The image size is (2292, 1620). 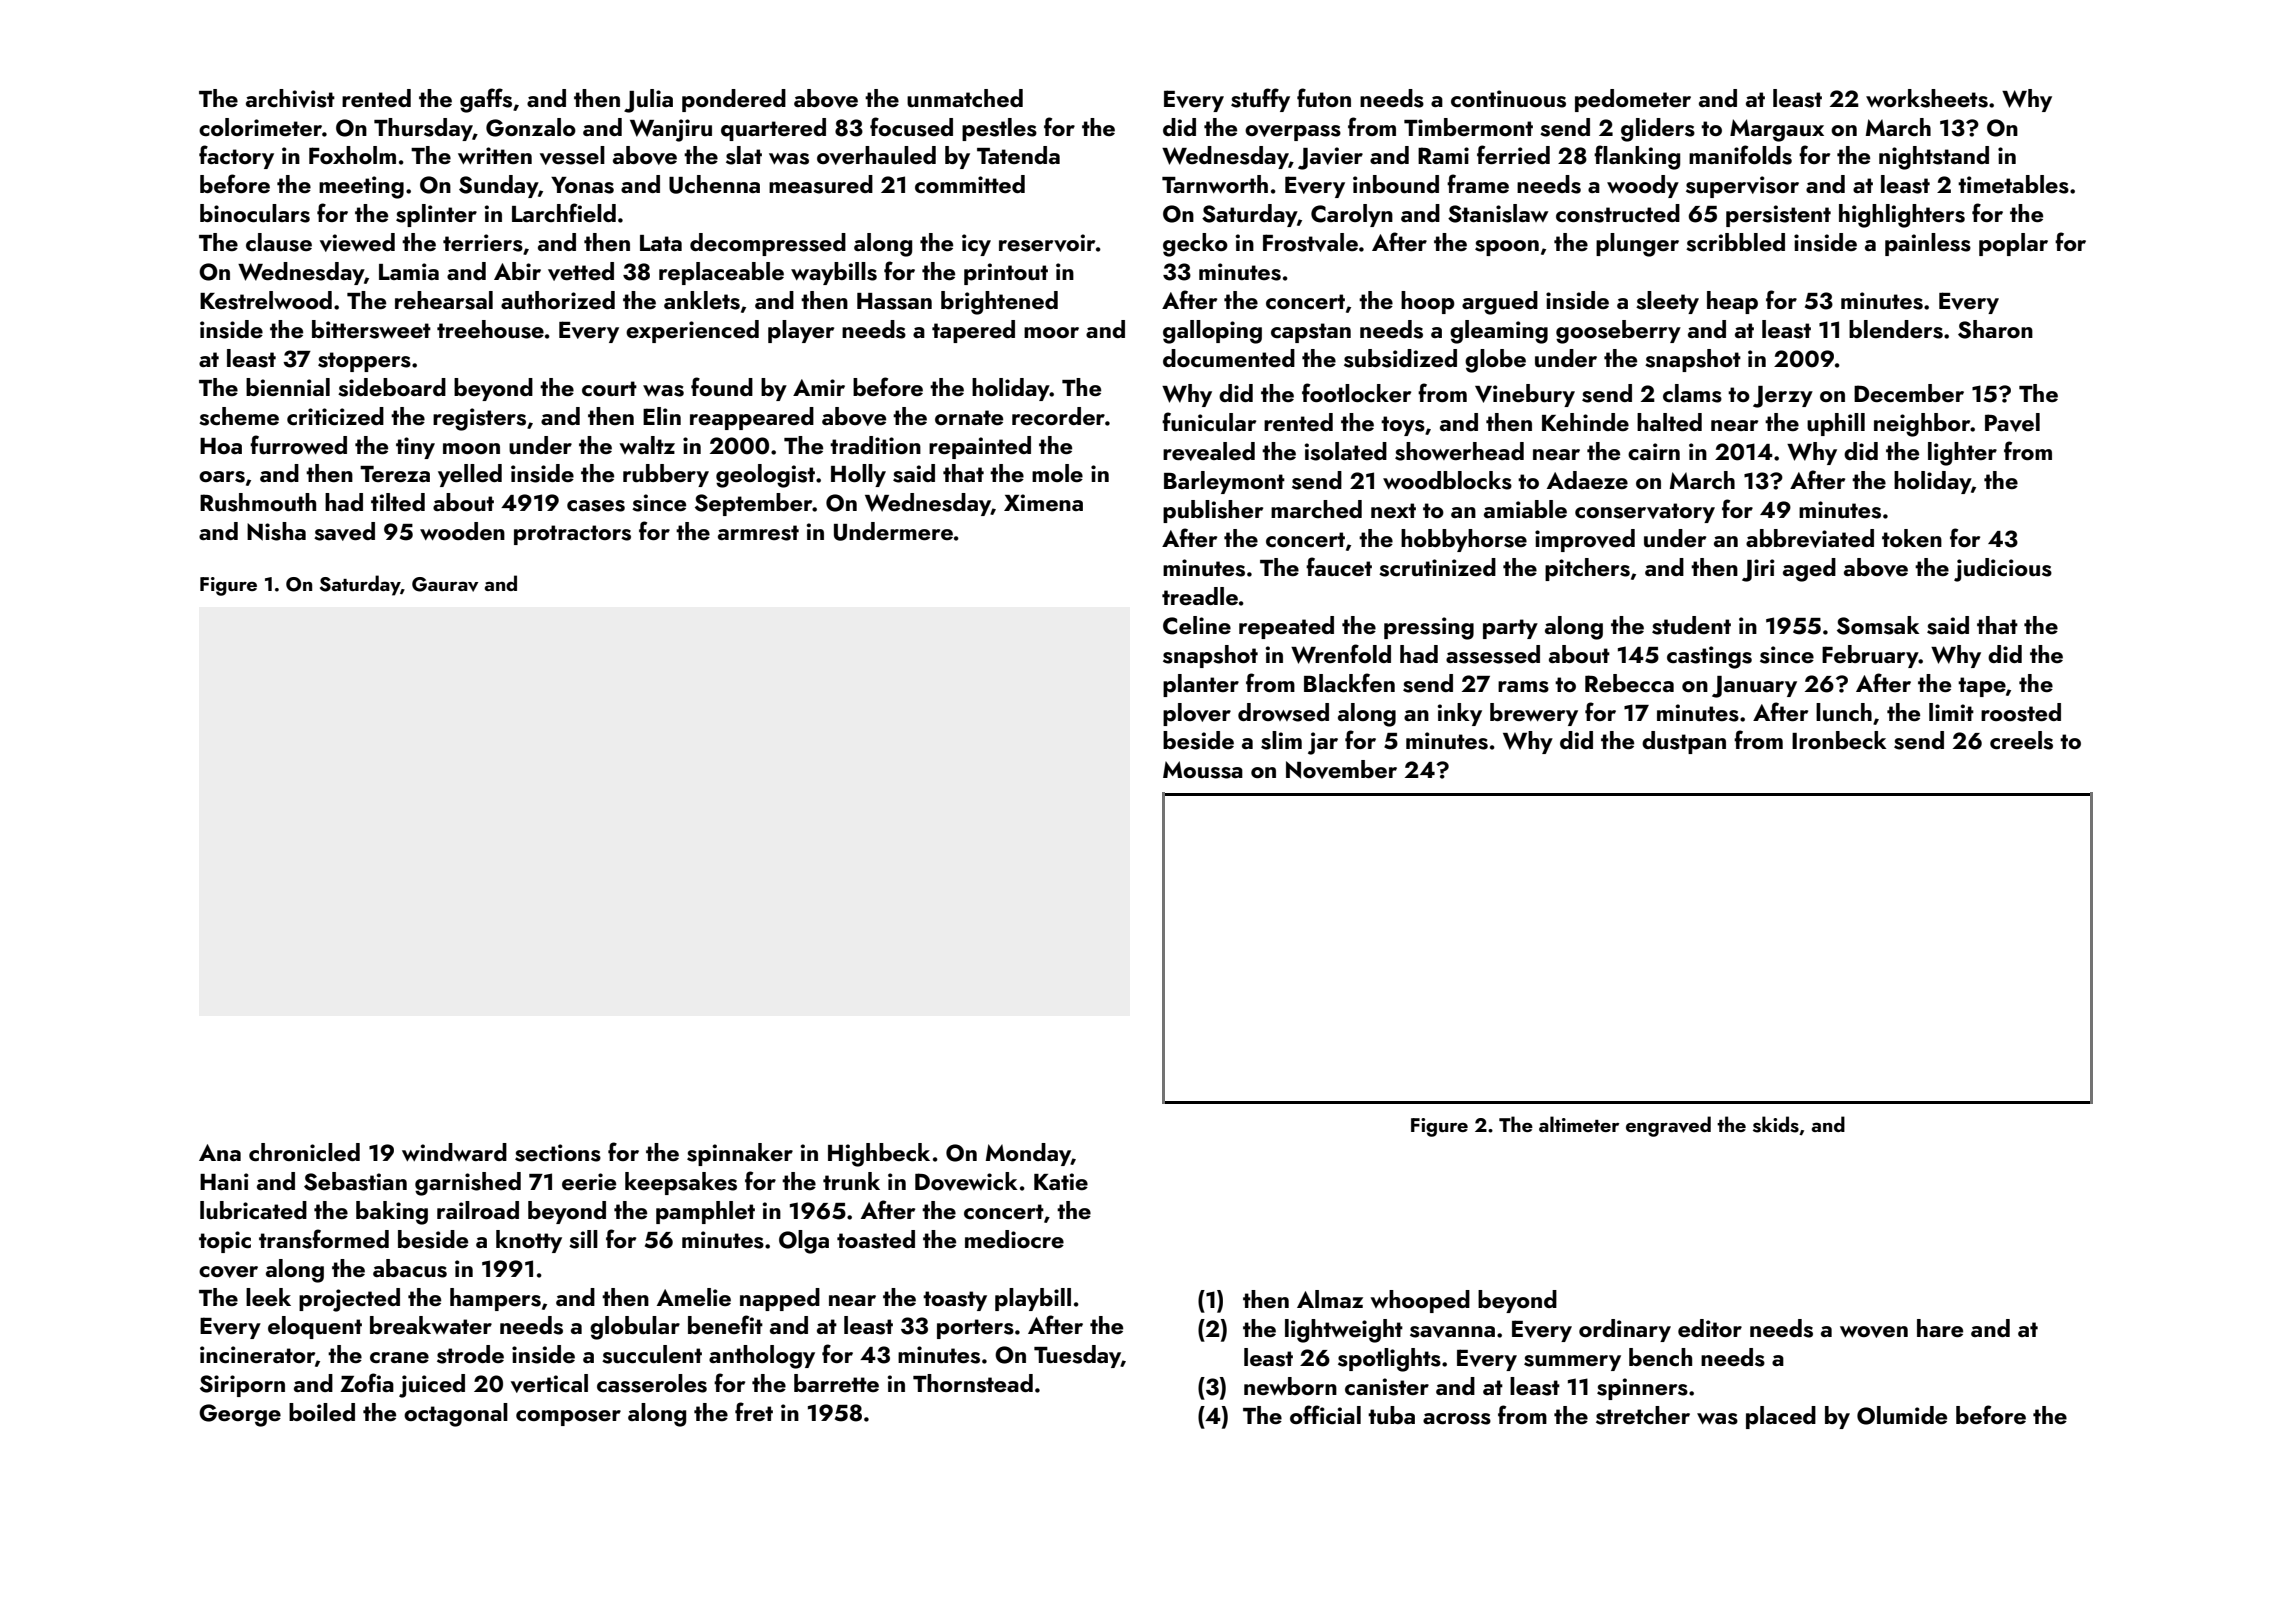 I want to click on icy, so click(x=976, y=245).
